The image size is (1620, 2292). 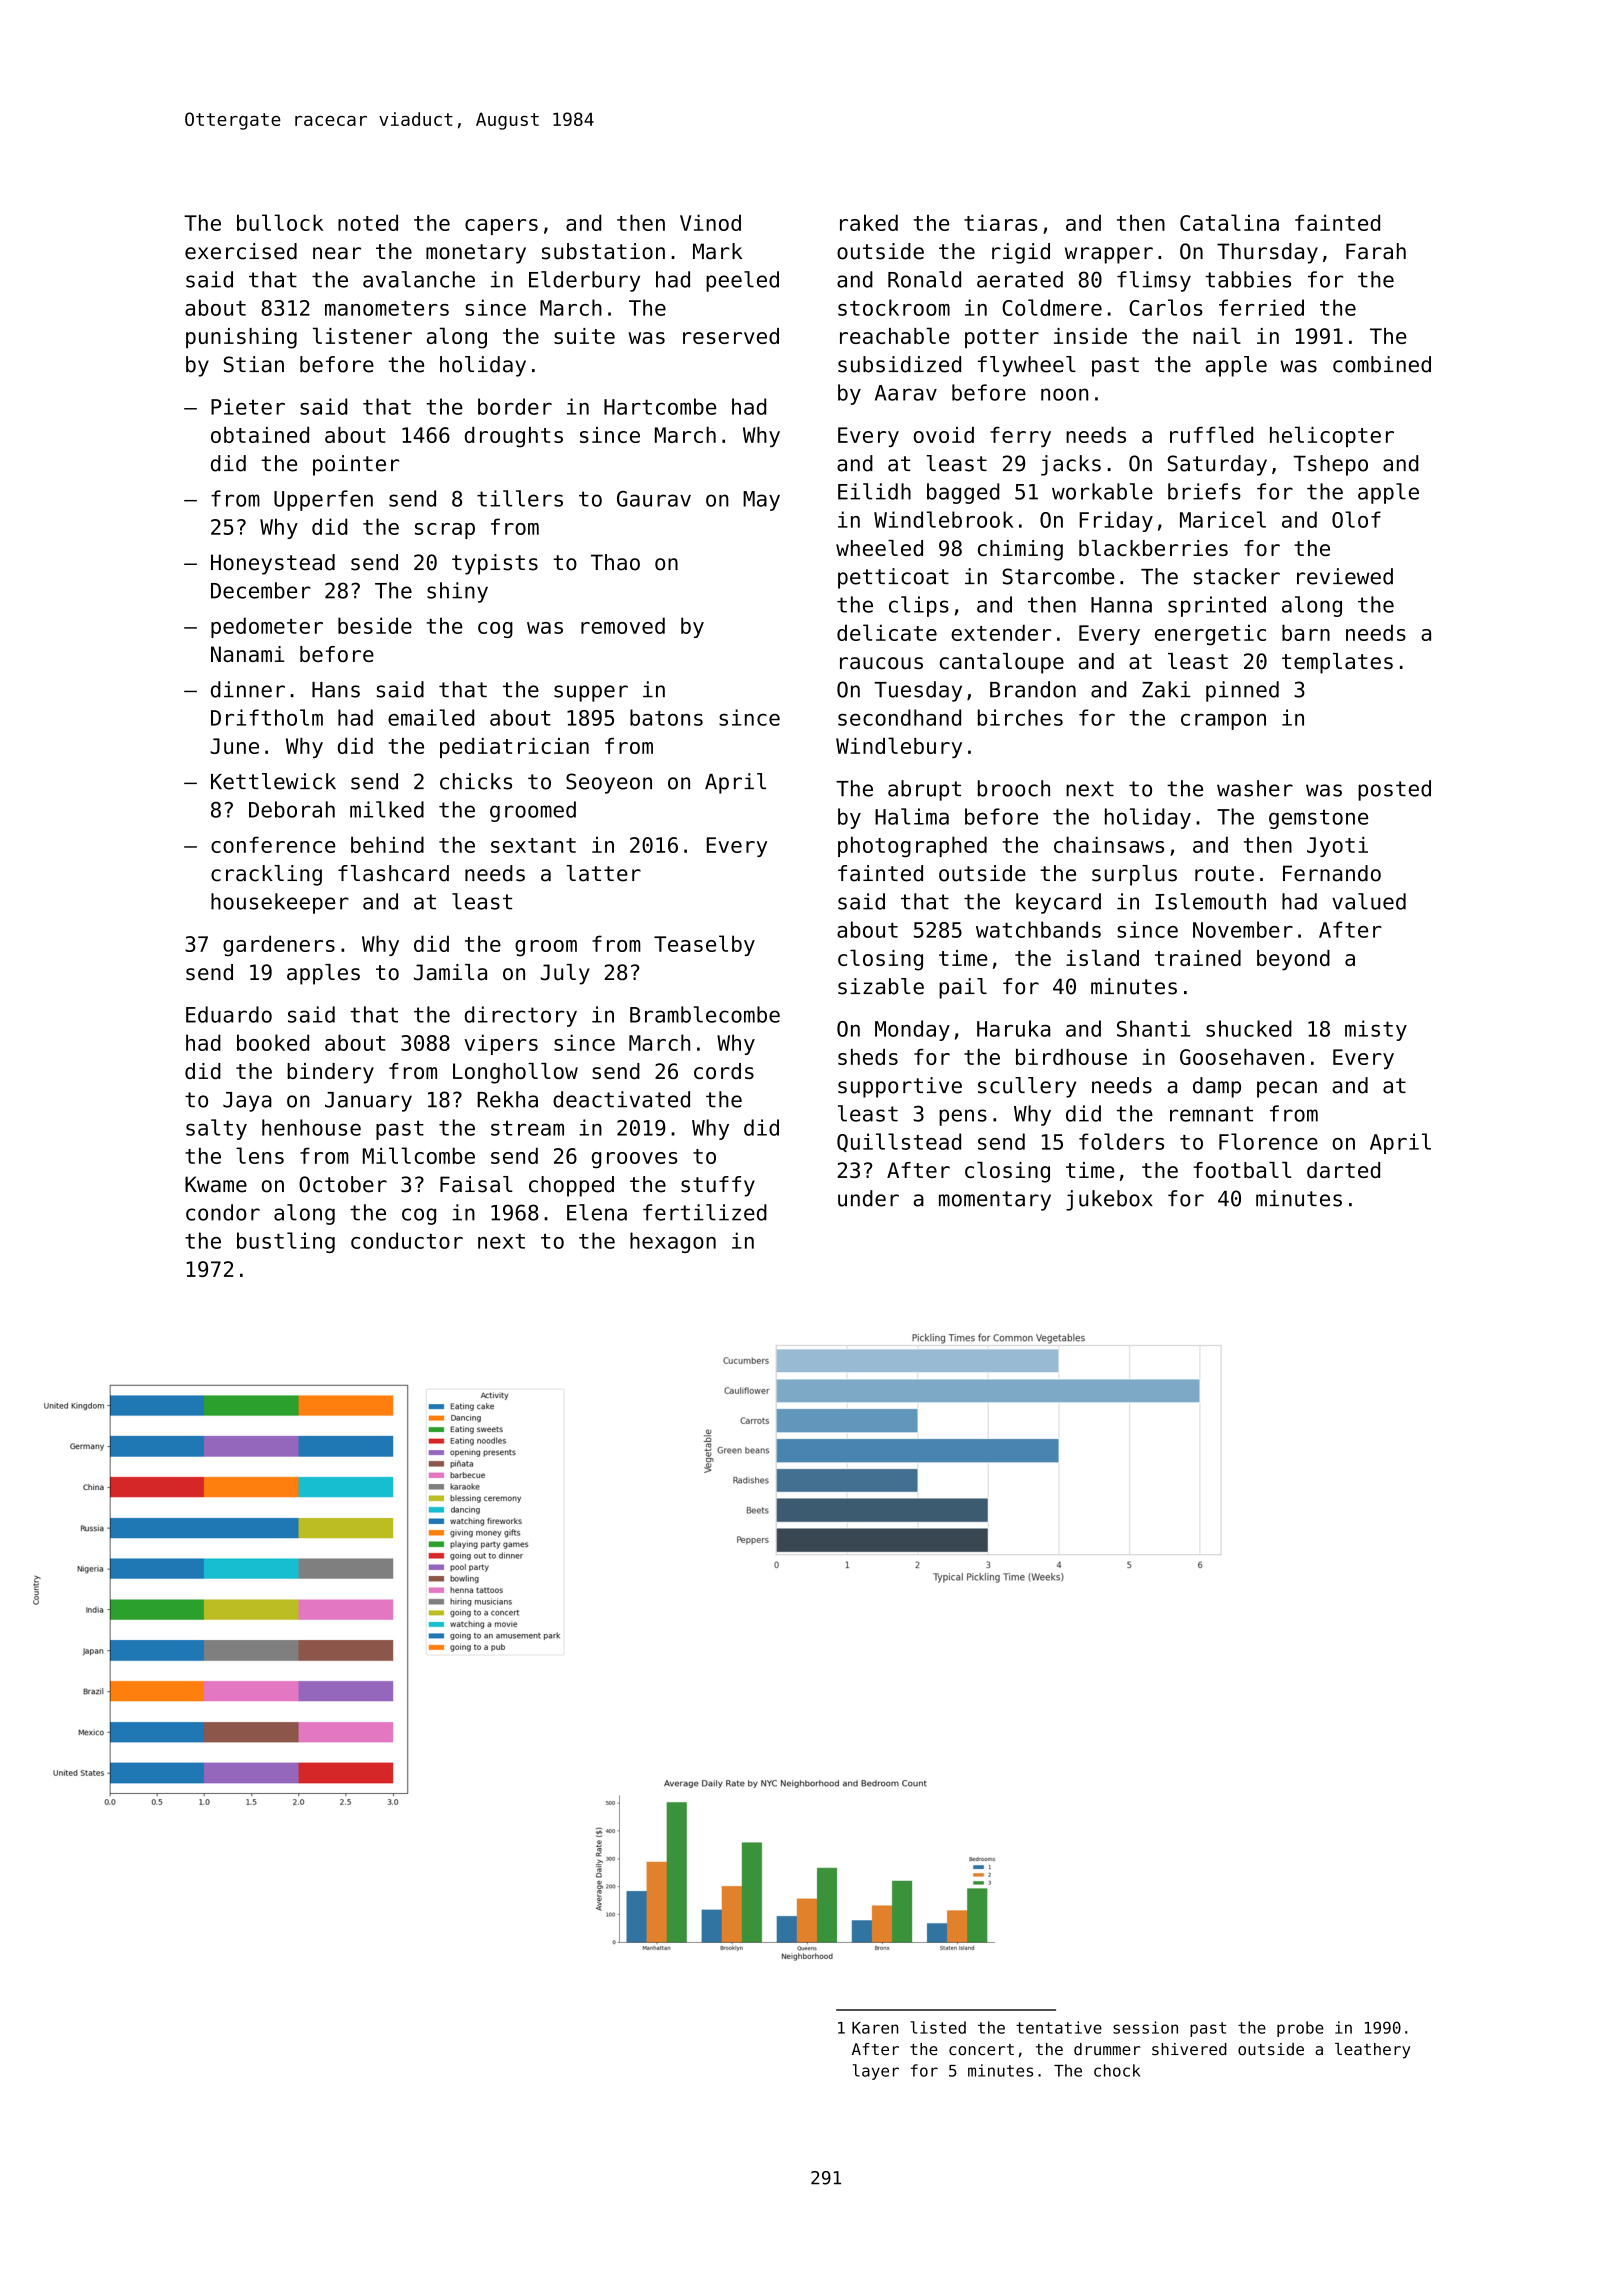 I want to click on listed, so click(x=938, y=2027).
